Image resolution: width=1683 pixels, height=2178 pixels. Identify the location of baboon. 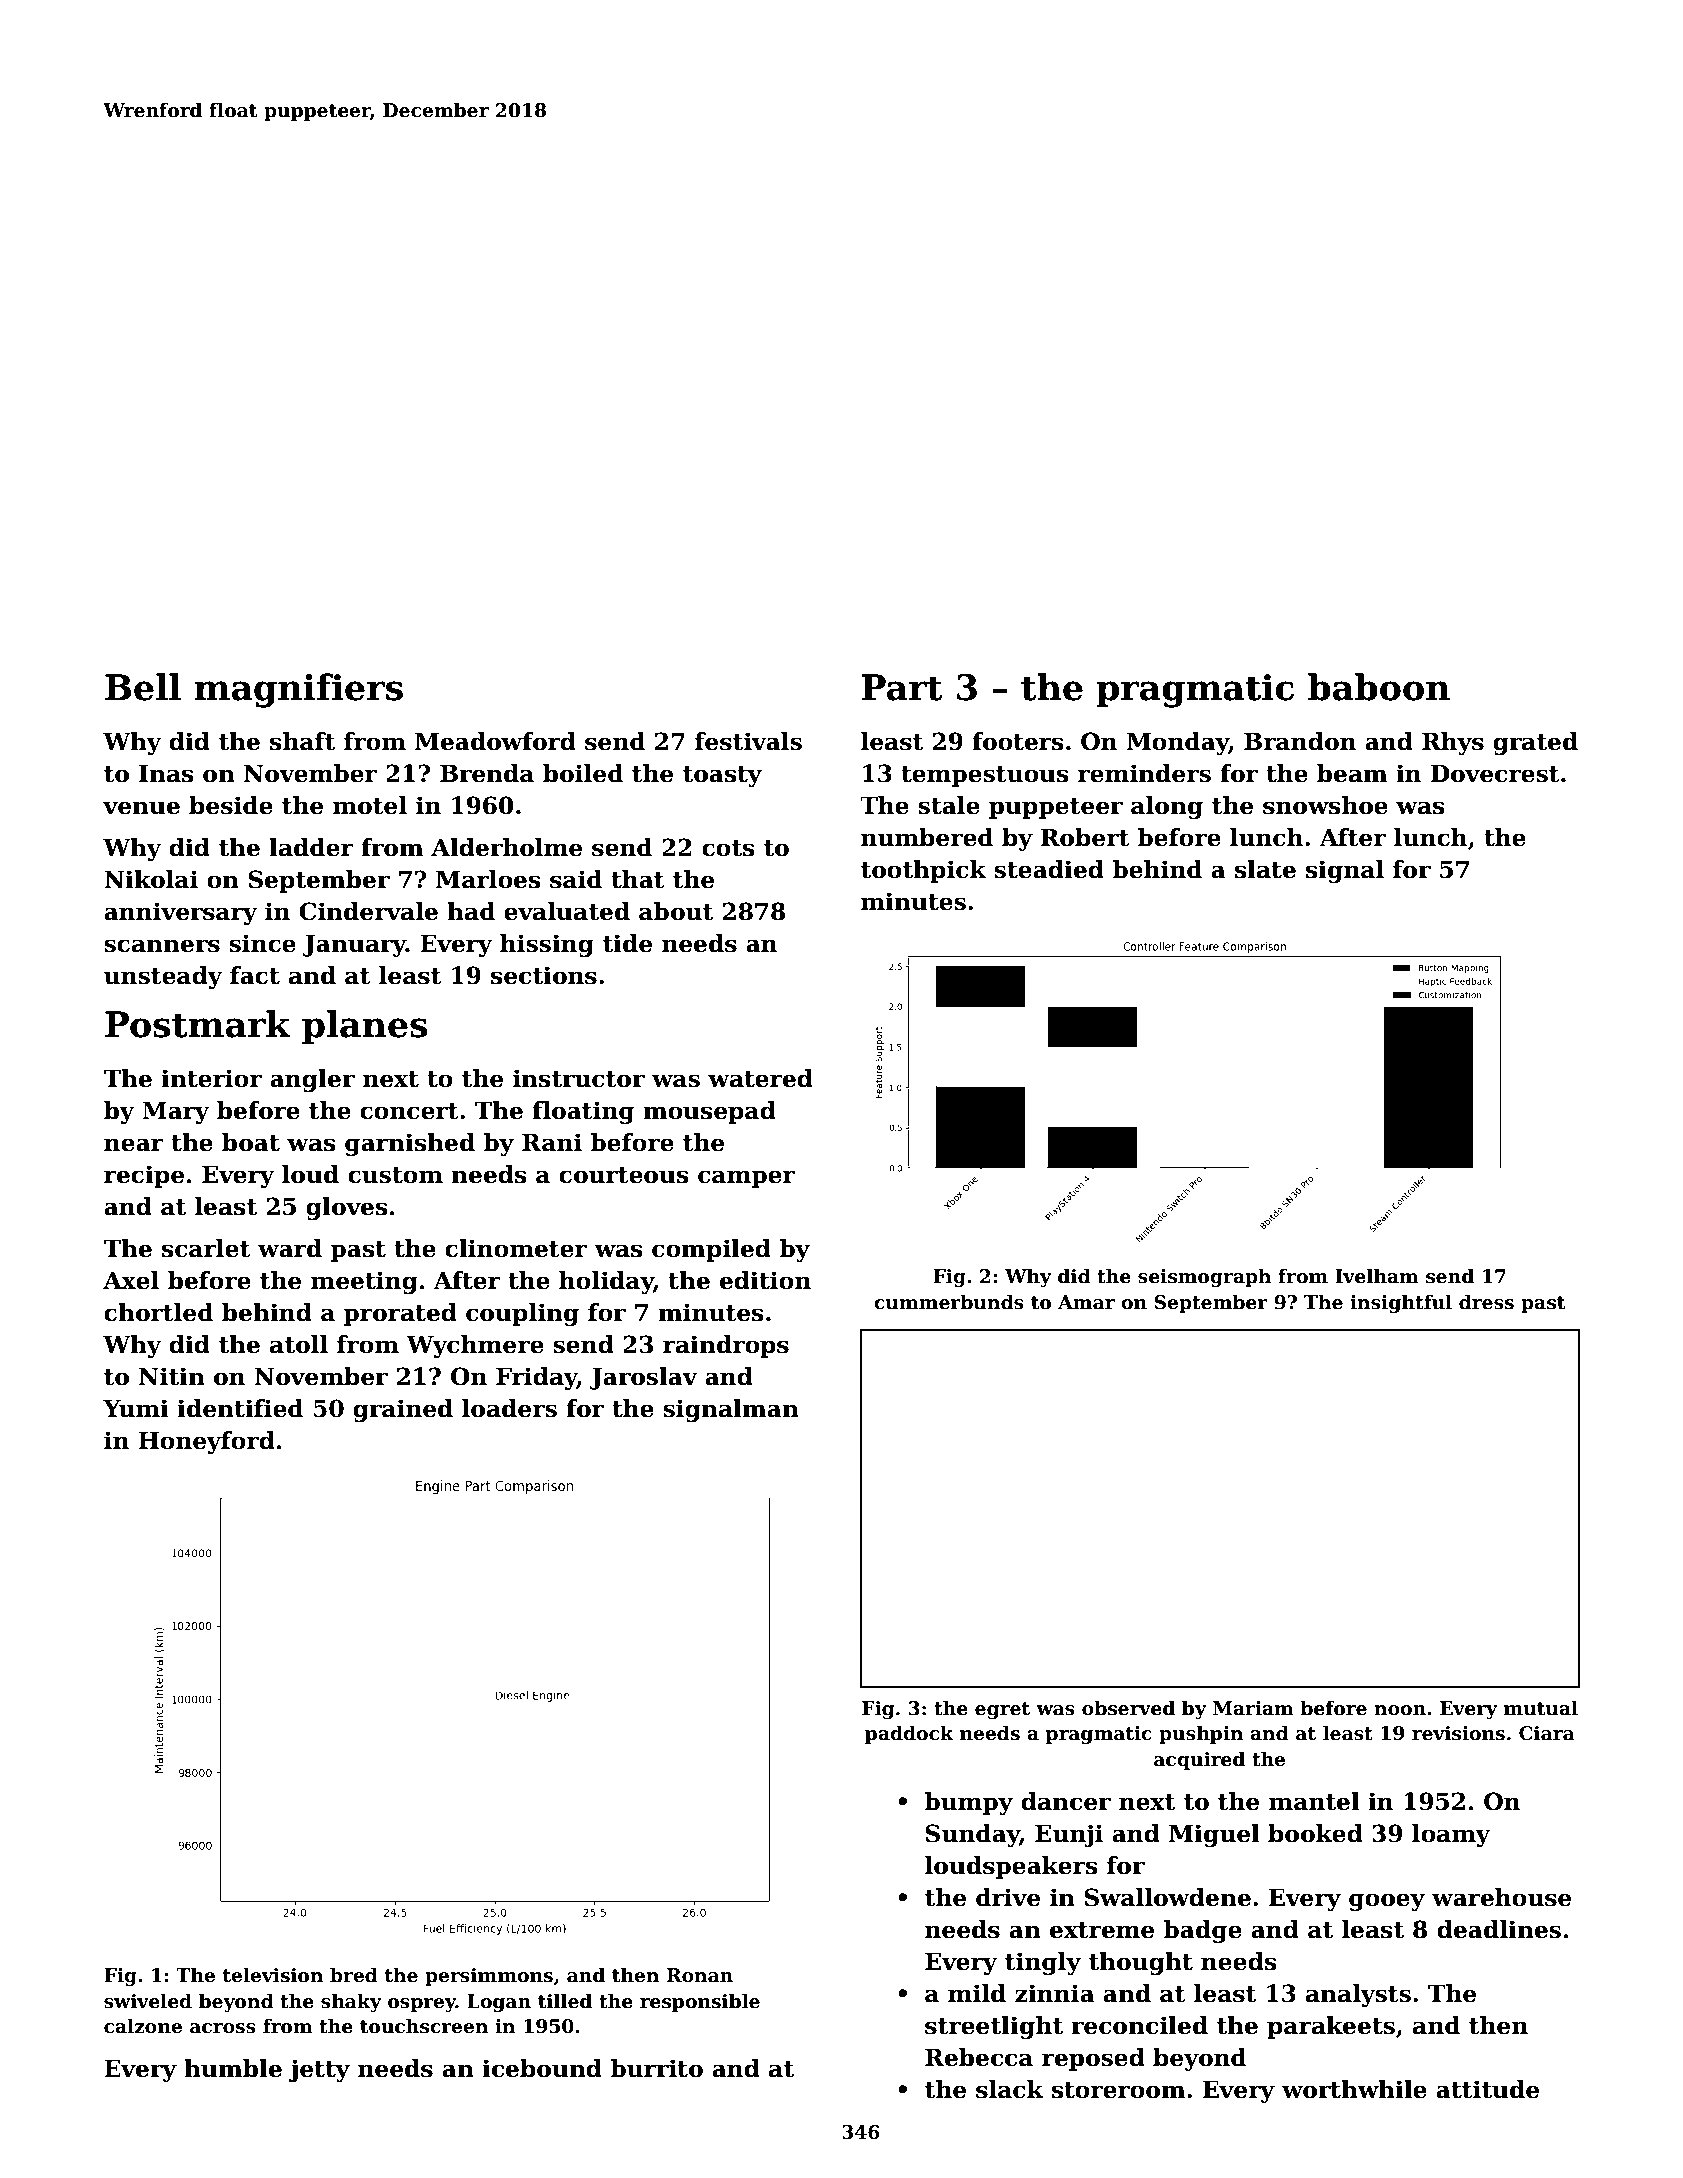
(1379, 687).
